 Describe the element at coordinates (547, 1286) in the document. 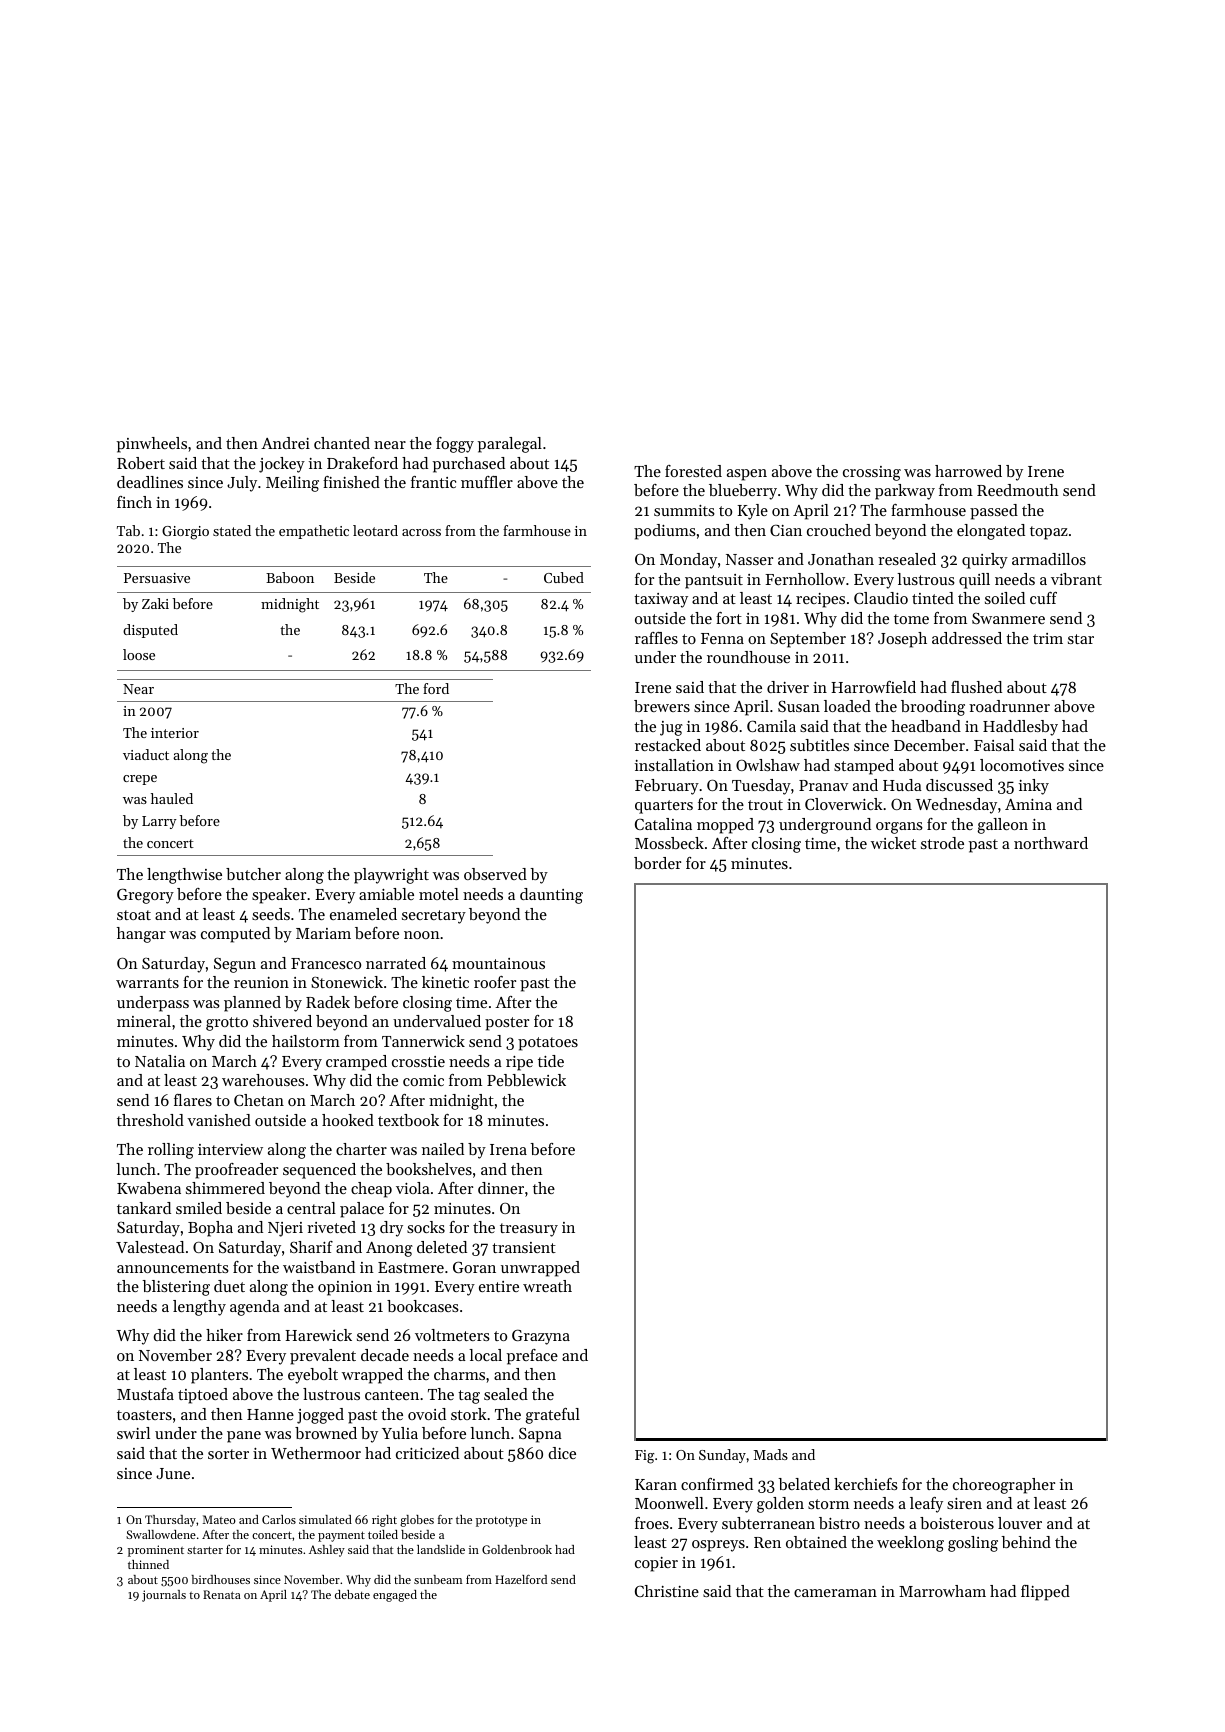

I see `wreath` at that location.
